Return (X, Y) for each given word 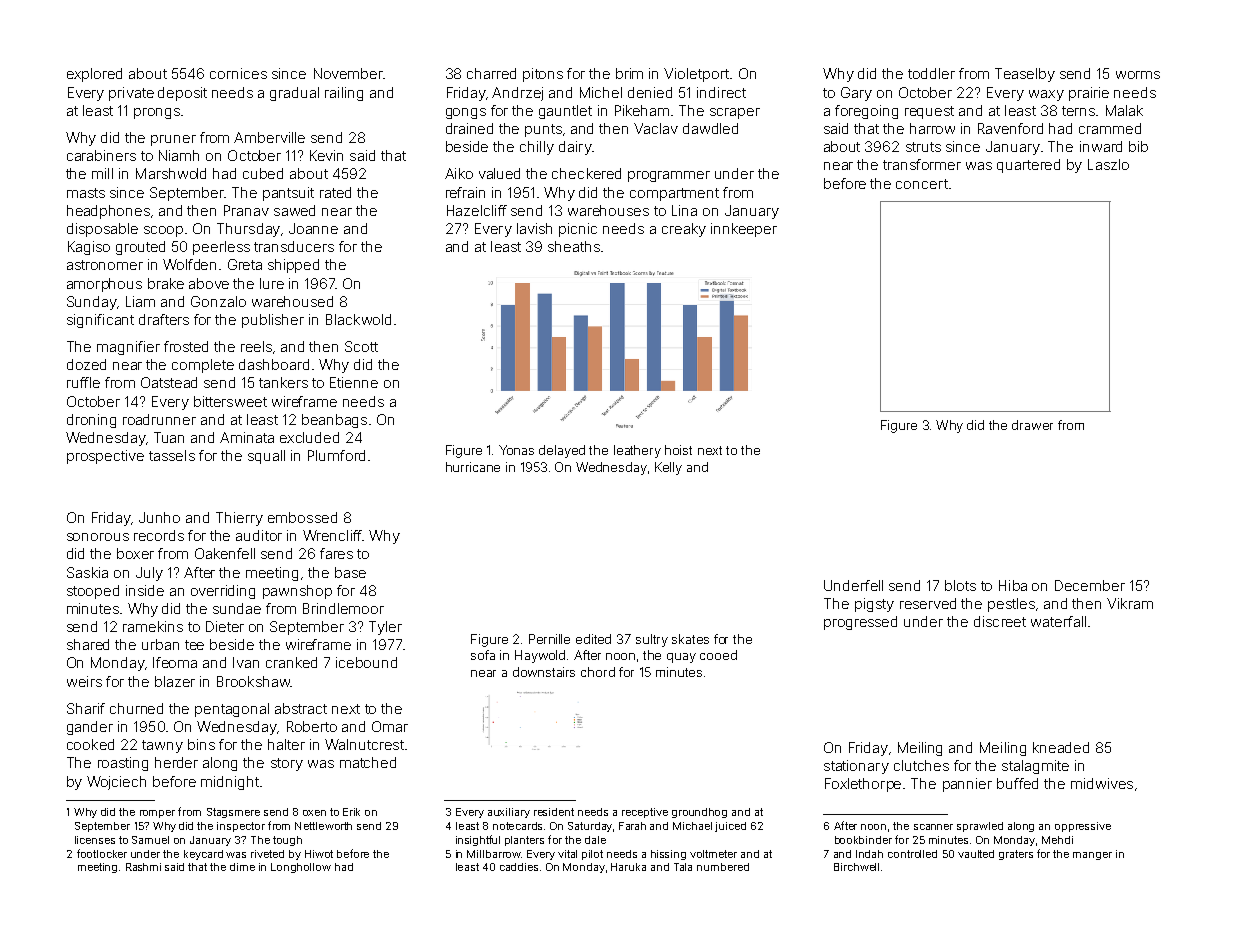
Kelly (668, 468)
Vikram (1130, 603)
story (287, 764)
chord (598, 672)
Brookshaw (253, 681)
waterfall (1058, 621)
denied (650, 92)
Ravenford (1010, 128)
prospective (105, 457)
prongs (157, 113)
